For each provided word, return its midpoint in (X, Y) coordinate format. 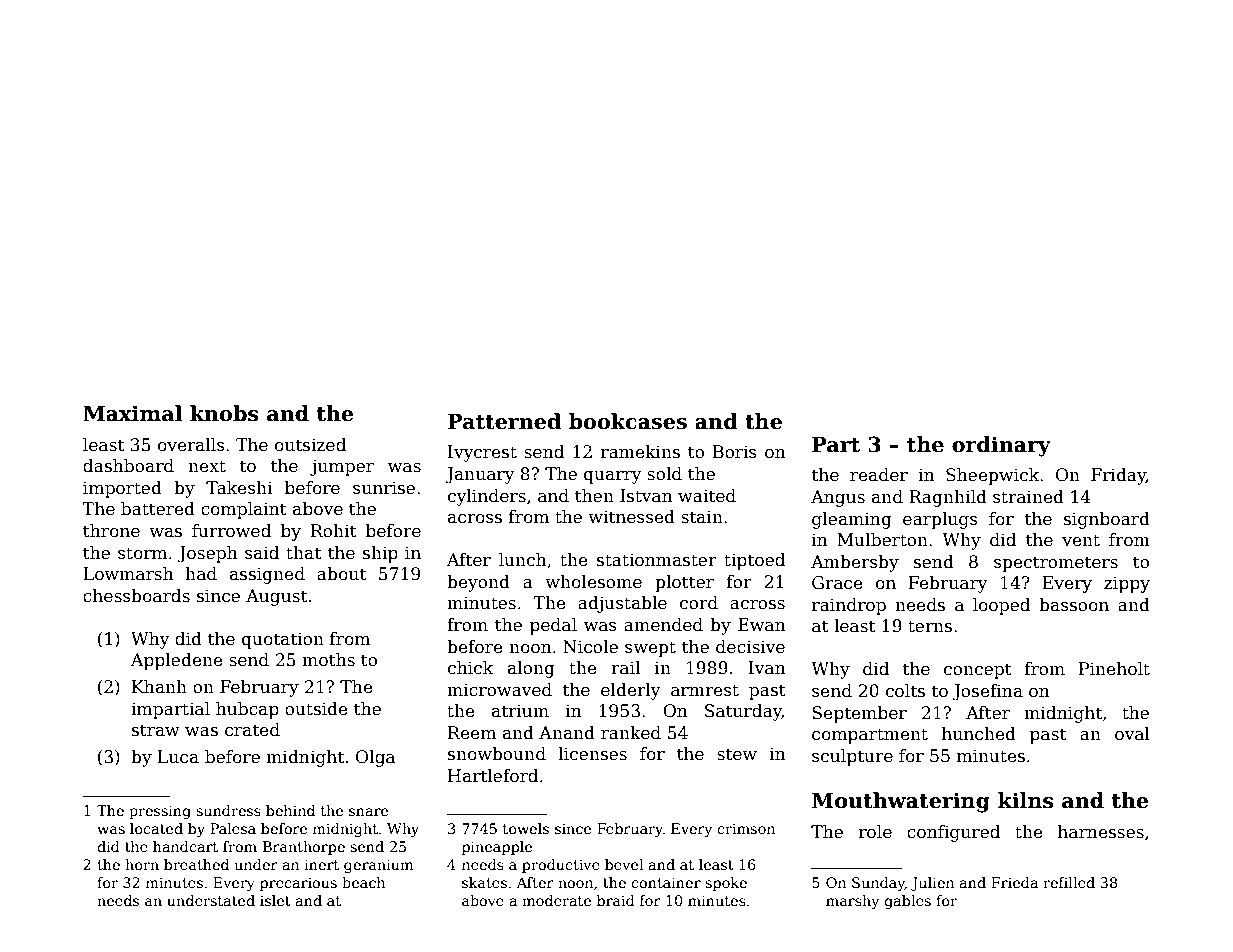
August (277, 597)
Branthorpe (304, 848)
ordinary (1001, 446)
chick (470, 668)
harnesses (1101, 832)
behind (290, 810)
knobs (224, 413)
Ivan (767, 668)
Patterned (504, 421)
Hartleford (493, 776)
